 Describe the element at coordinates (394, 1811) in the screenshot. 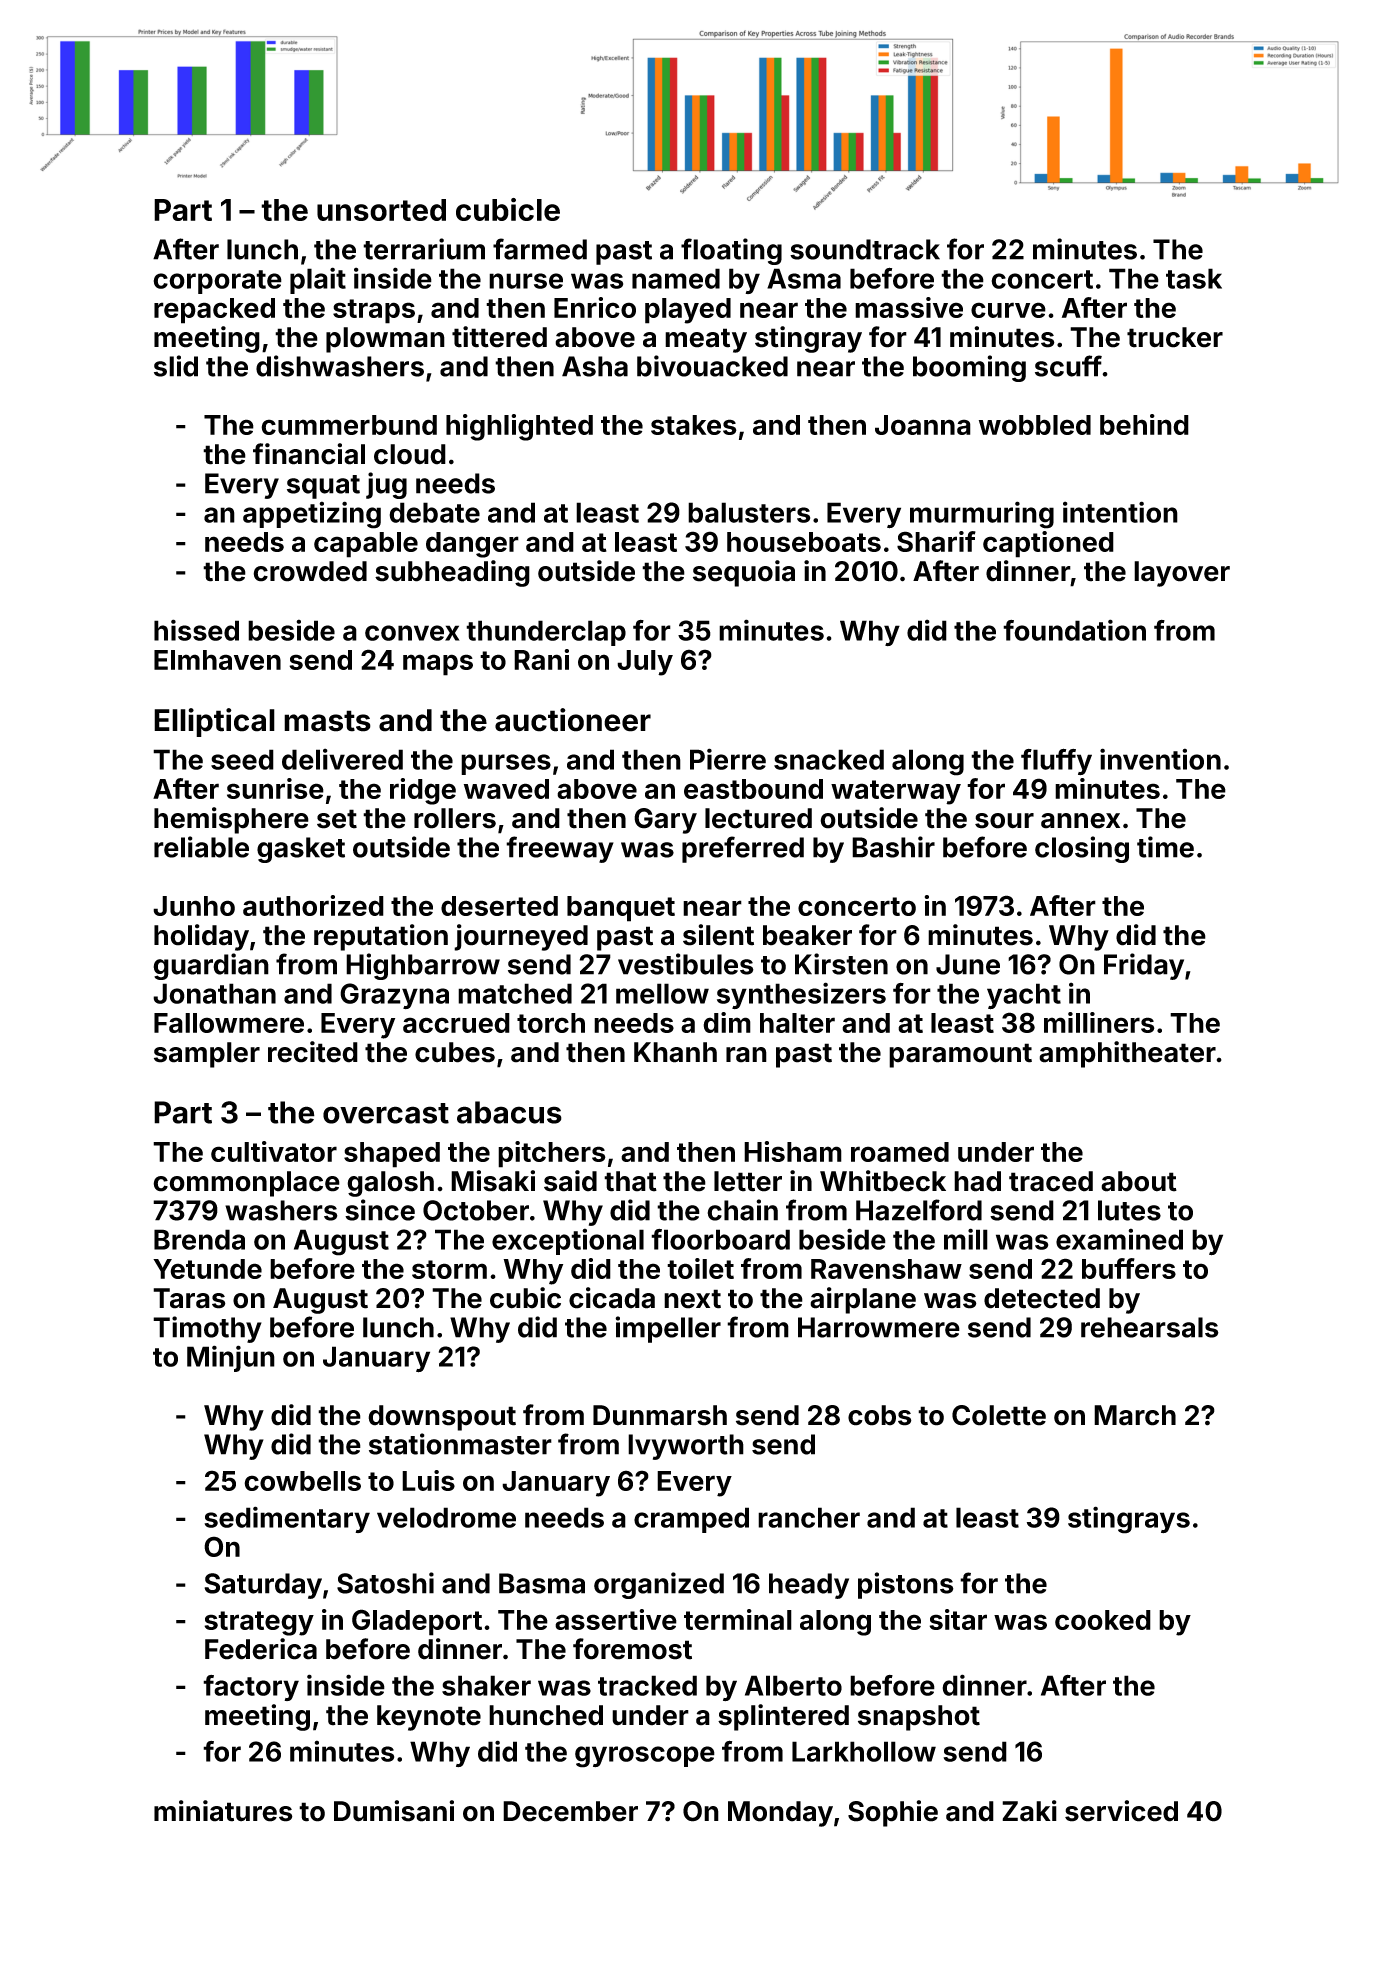

I see `Dumisani` at that location.
